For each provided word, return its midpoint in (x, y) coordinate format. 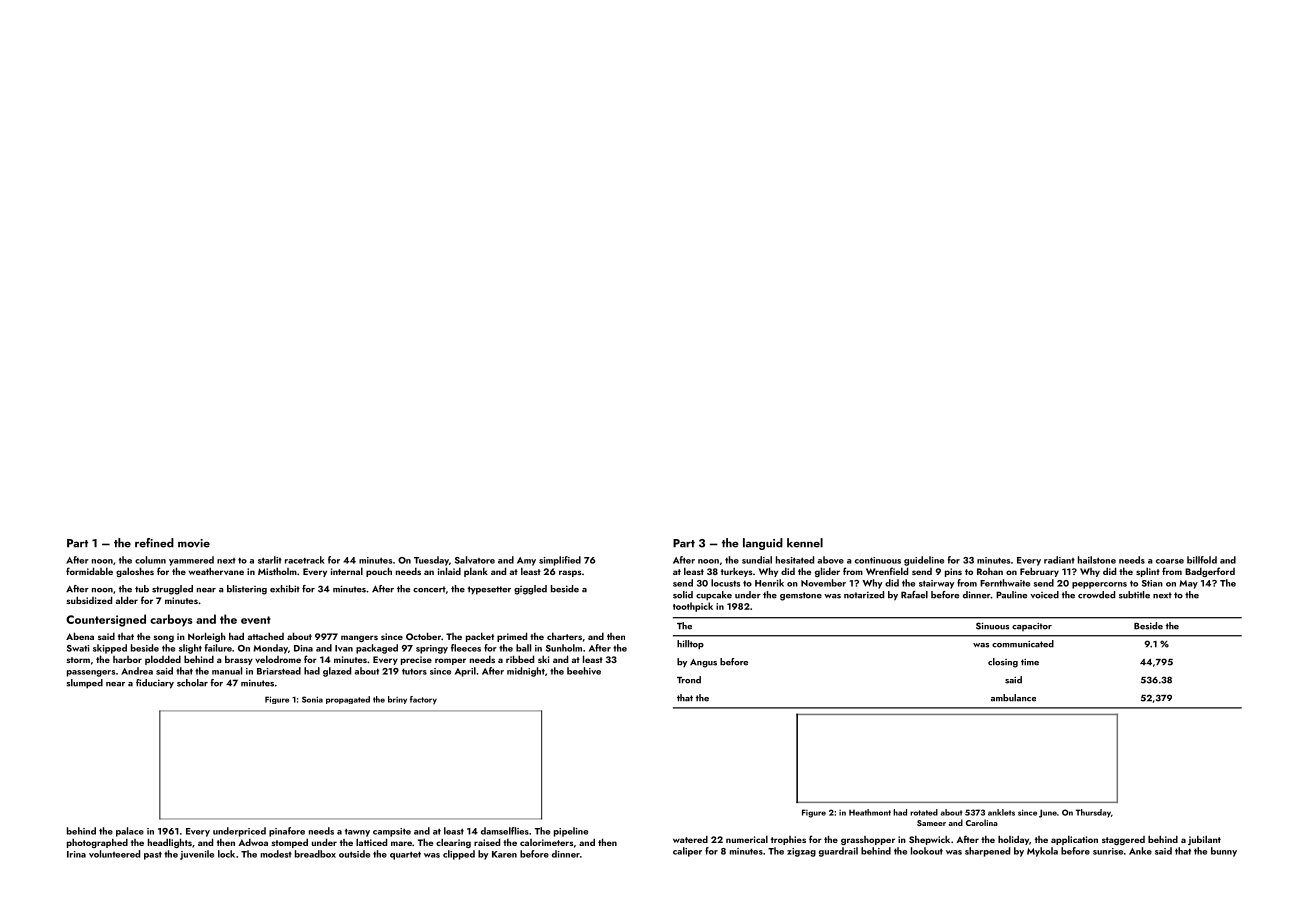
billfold (1202, 560)
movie (194, 543)
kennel (805, 543)
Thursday (1093, 813)
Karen (504, 854)
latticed (371, 842)
